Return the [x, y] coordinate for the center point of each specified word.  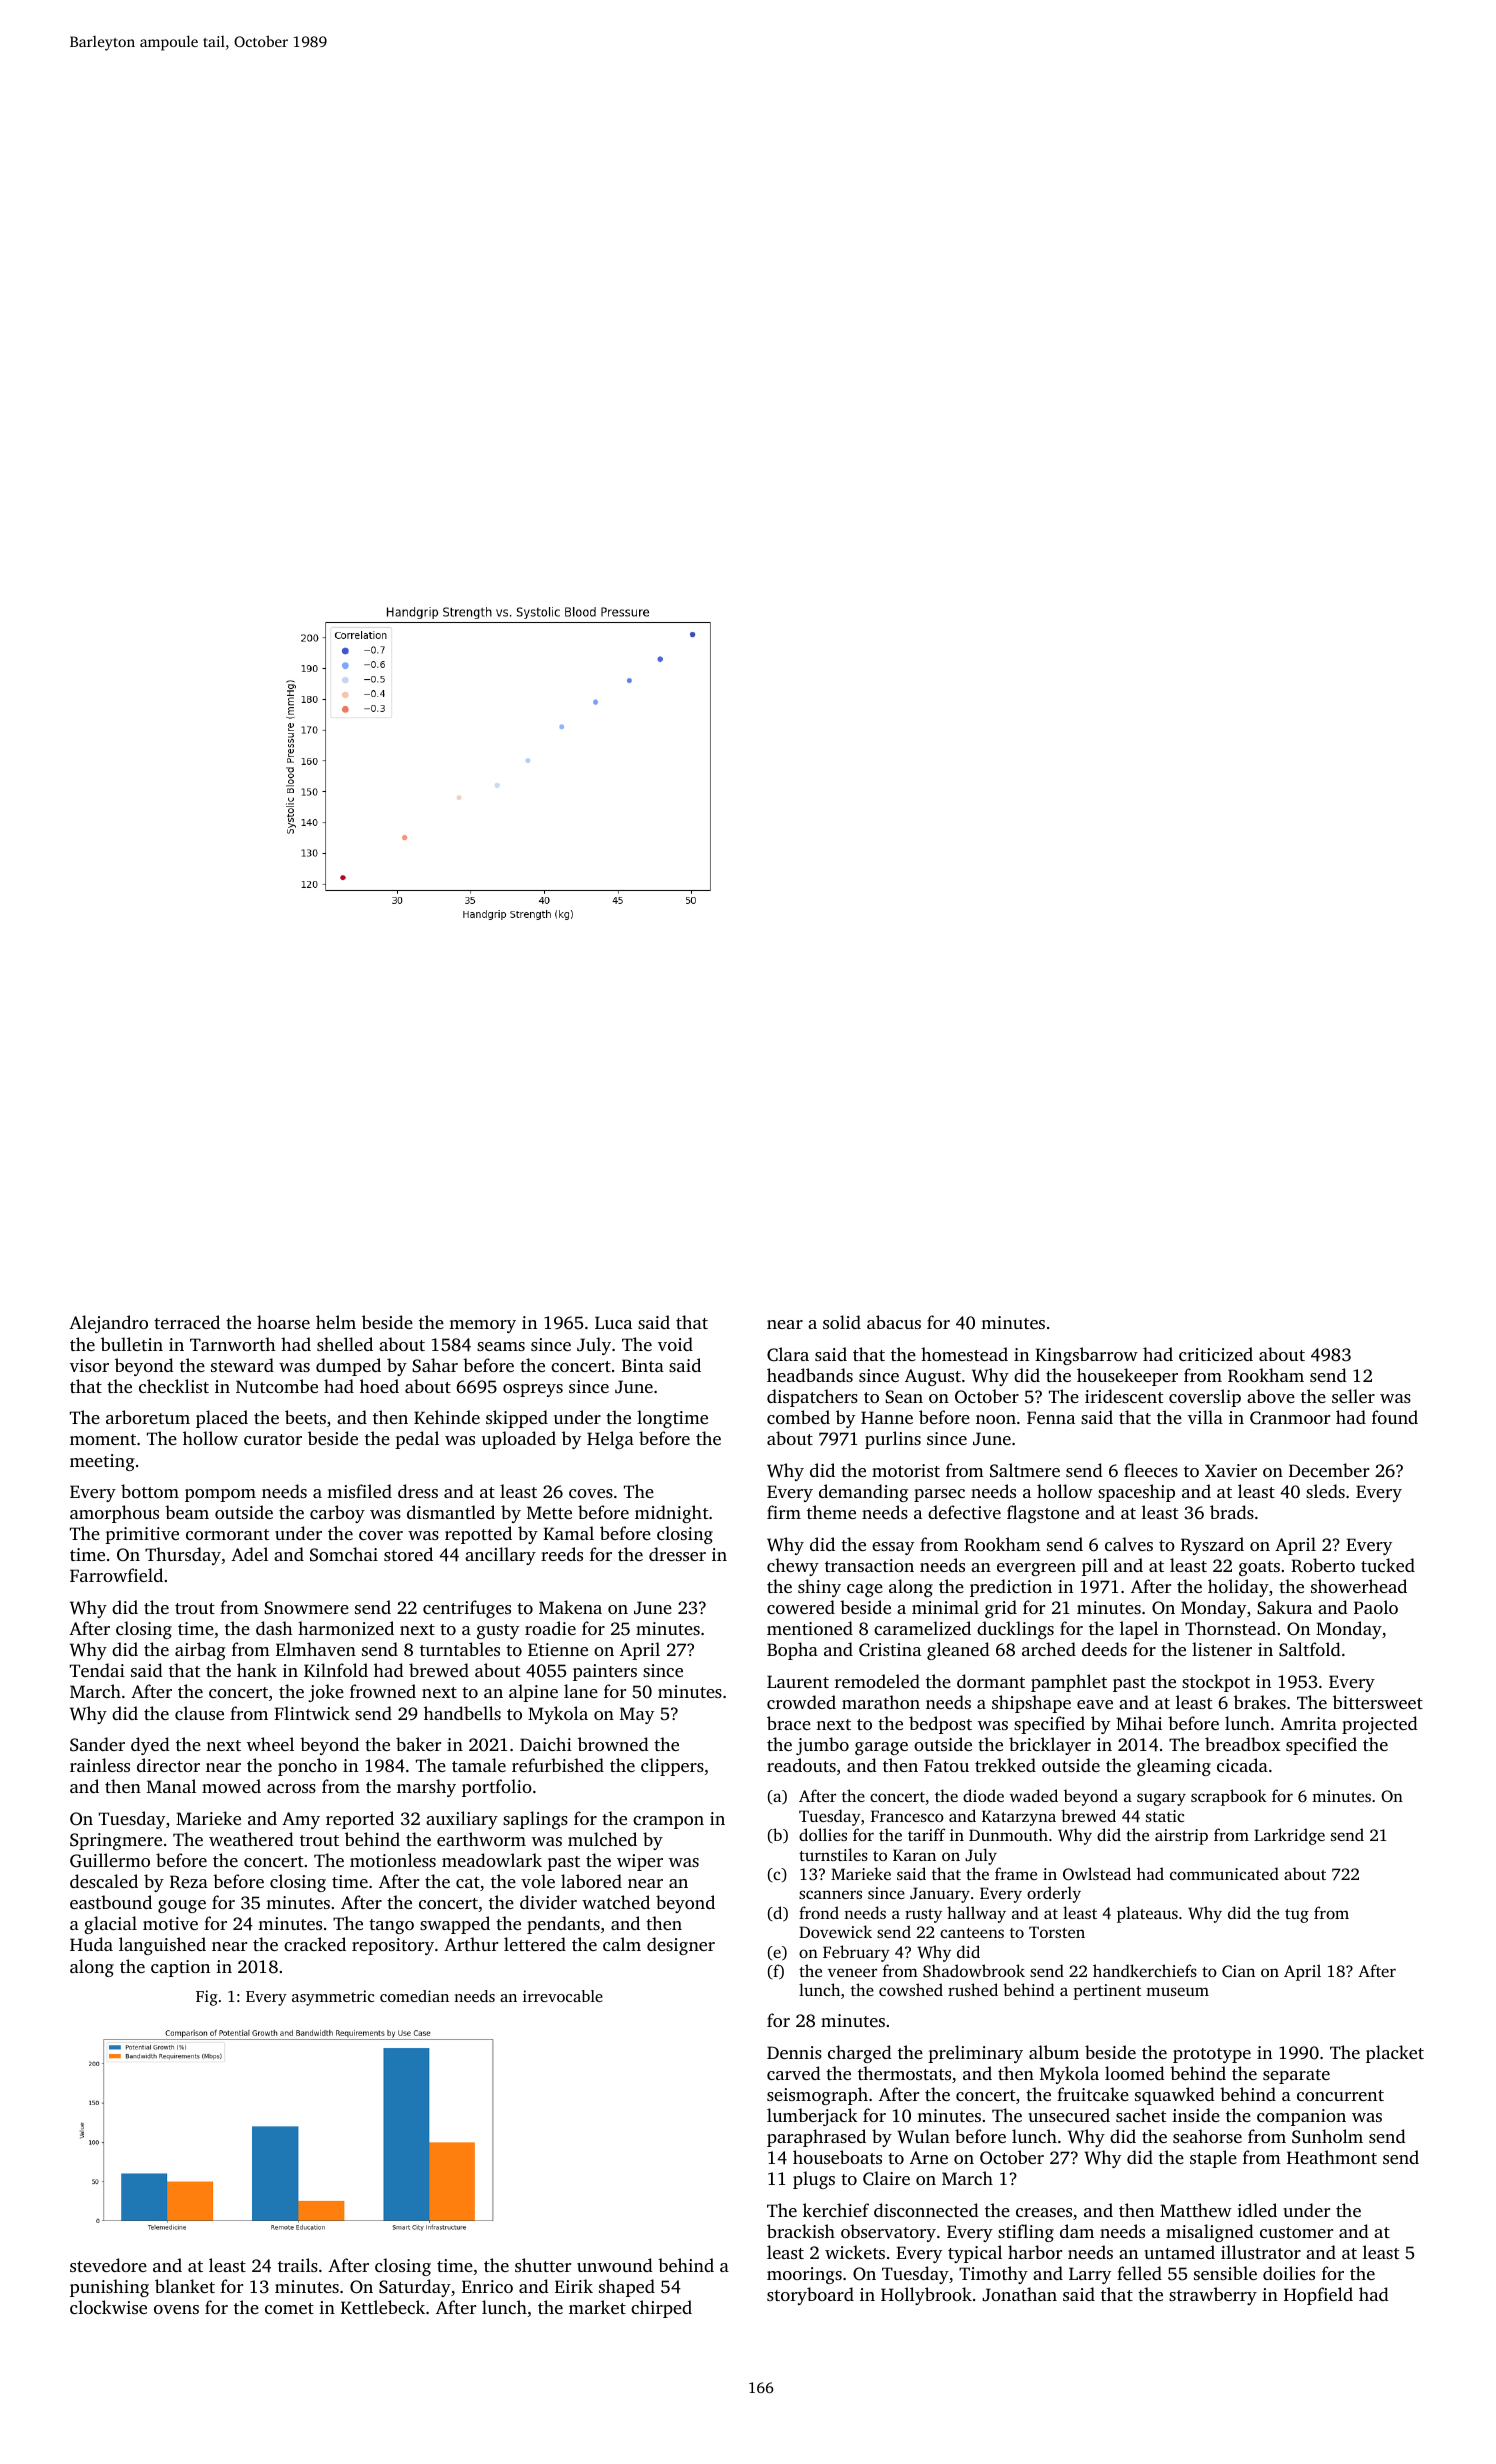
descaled [104, 1881]
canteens [972, 1933]
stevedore [108, 2265]
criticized [1216, 1354]
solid [842, 1322]
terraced [187, 1322]
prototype [1212, 2055]
